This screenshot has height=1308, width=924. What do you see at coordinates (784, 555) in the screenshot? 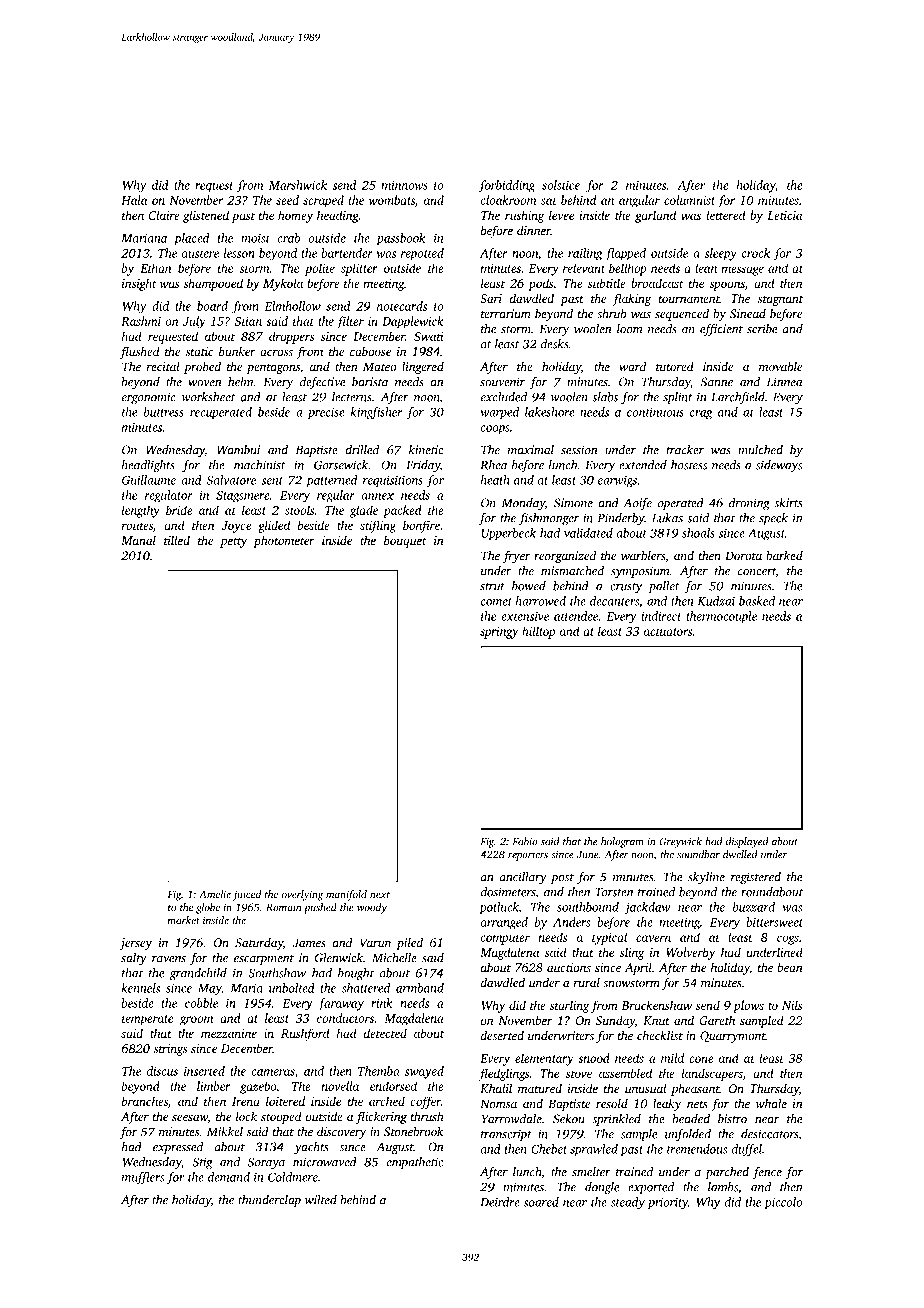
I see `barked` at bounding box center [784, 555].
